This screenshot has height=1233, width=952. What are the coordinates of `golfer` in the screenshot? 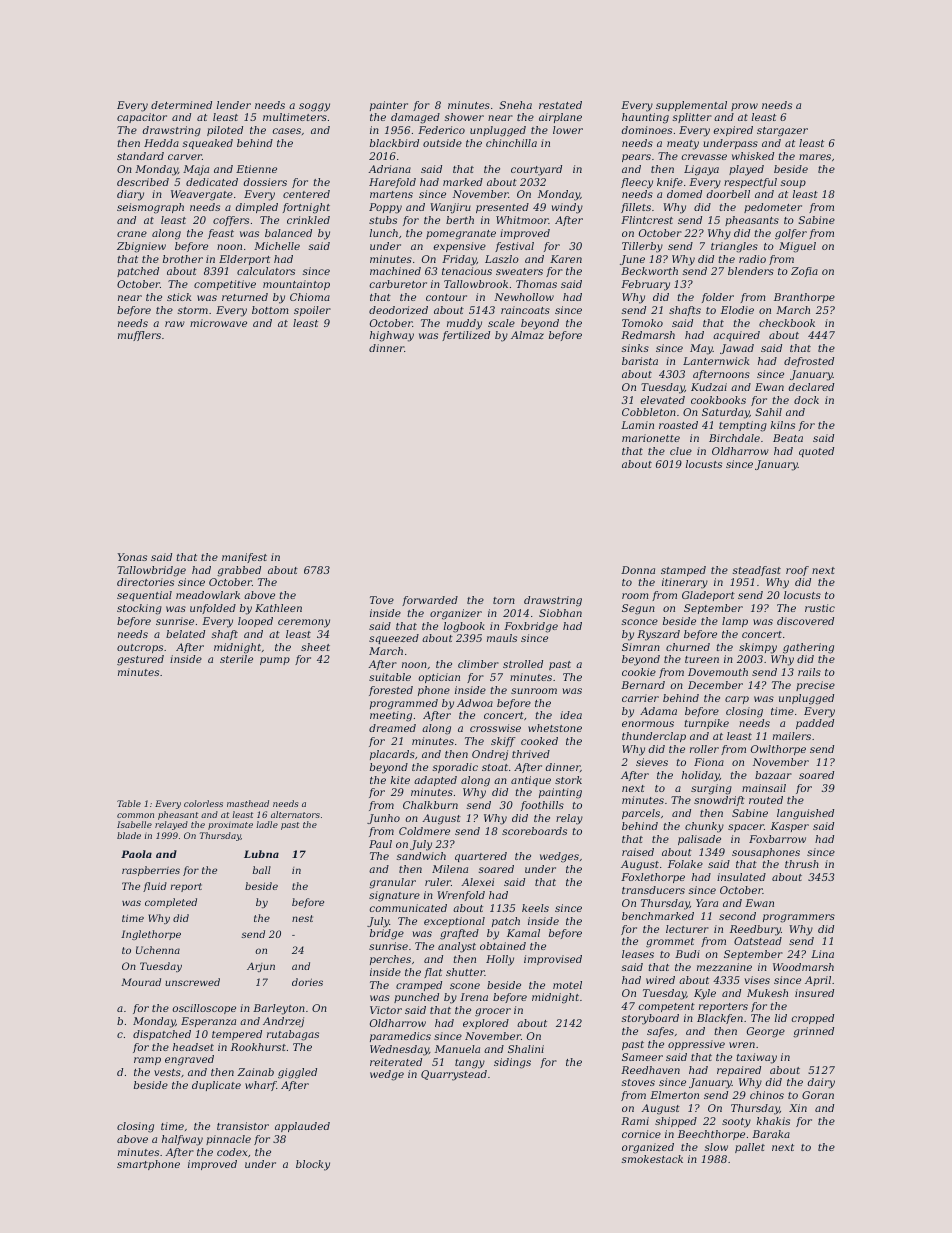 It's located at (791, 234).
